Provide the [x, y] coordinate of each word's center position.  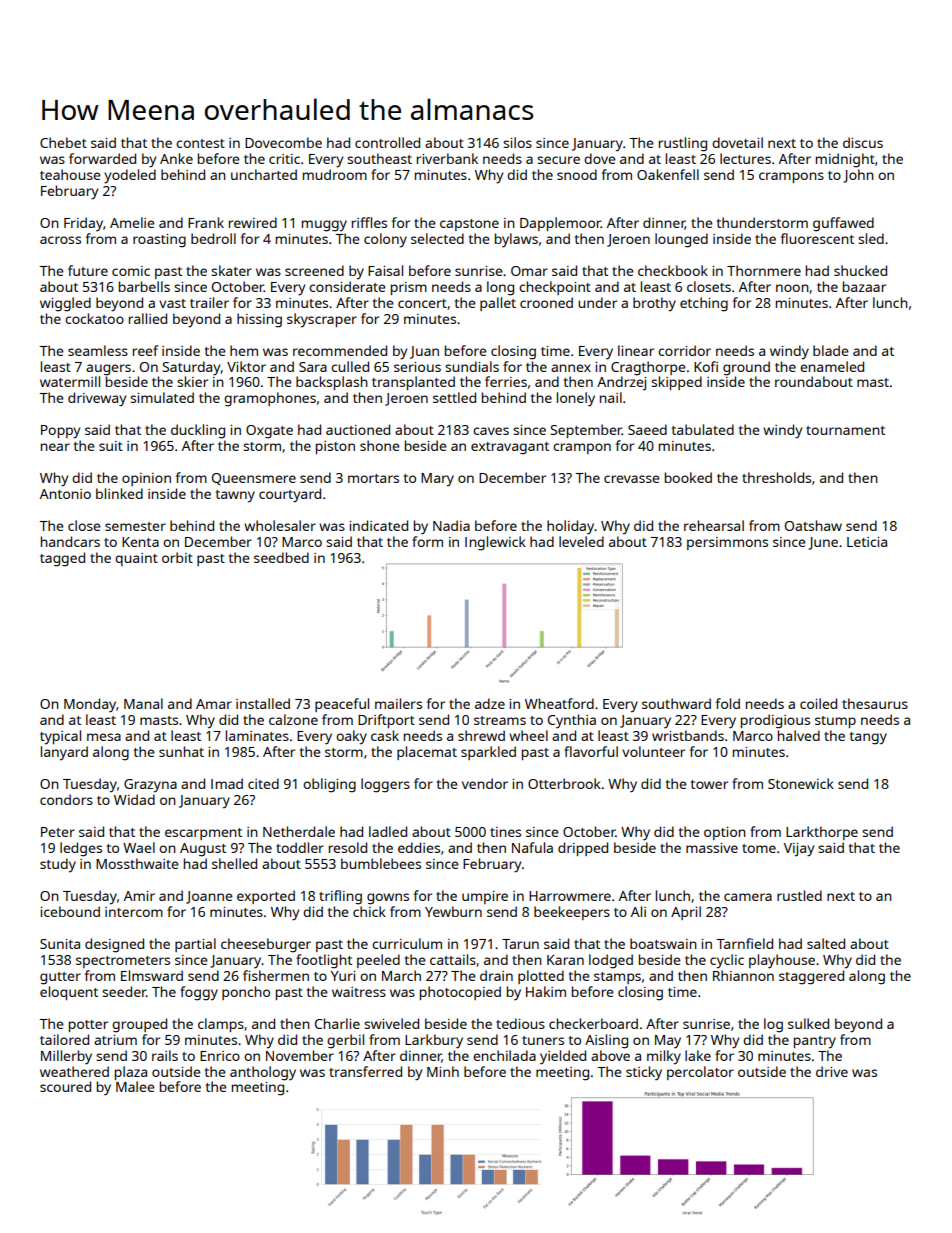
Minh [443, 1071]
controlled [387, 142]
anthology [263, 1073]
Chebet [63, 142]
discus [863, 142]
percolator [700, 1073]
